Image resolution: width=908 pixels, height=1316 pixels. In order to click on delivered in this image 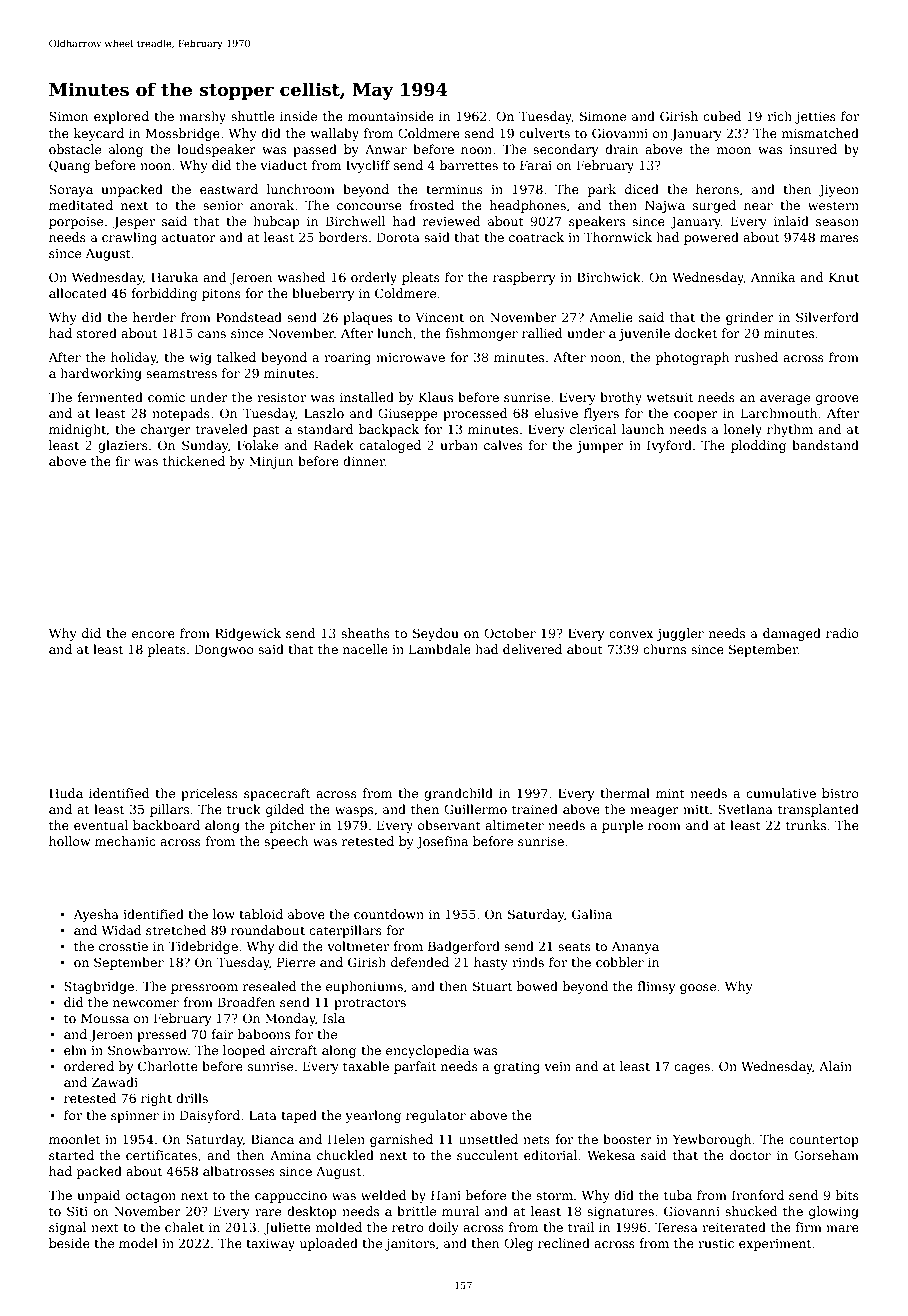, I will do `click(532, 649)`.
